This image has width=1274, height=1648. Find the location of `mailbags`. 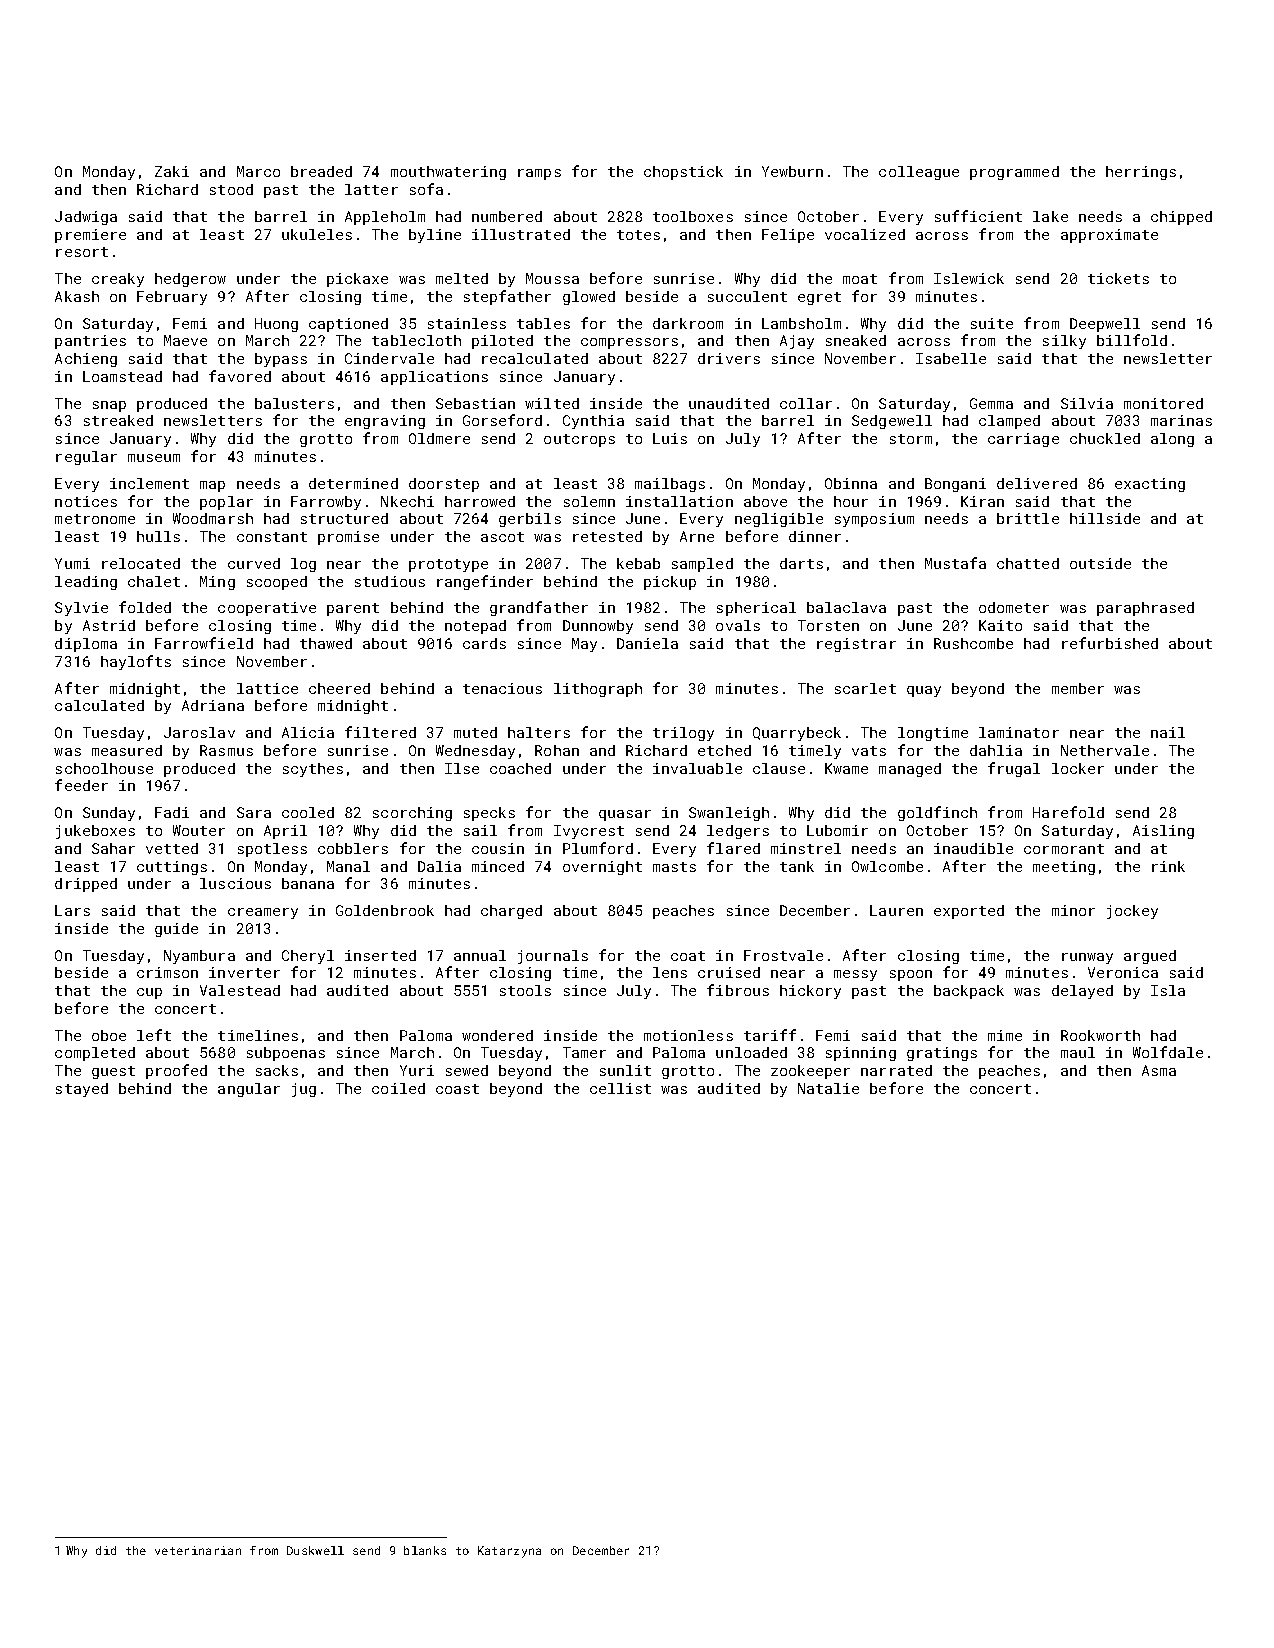

mailbags is located at coordinates (670, 485).
